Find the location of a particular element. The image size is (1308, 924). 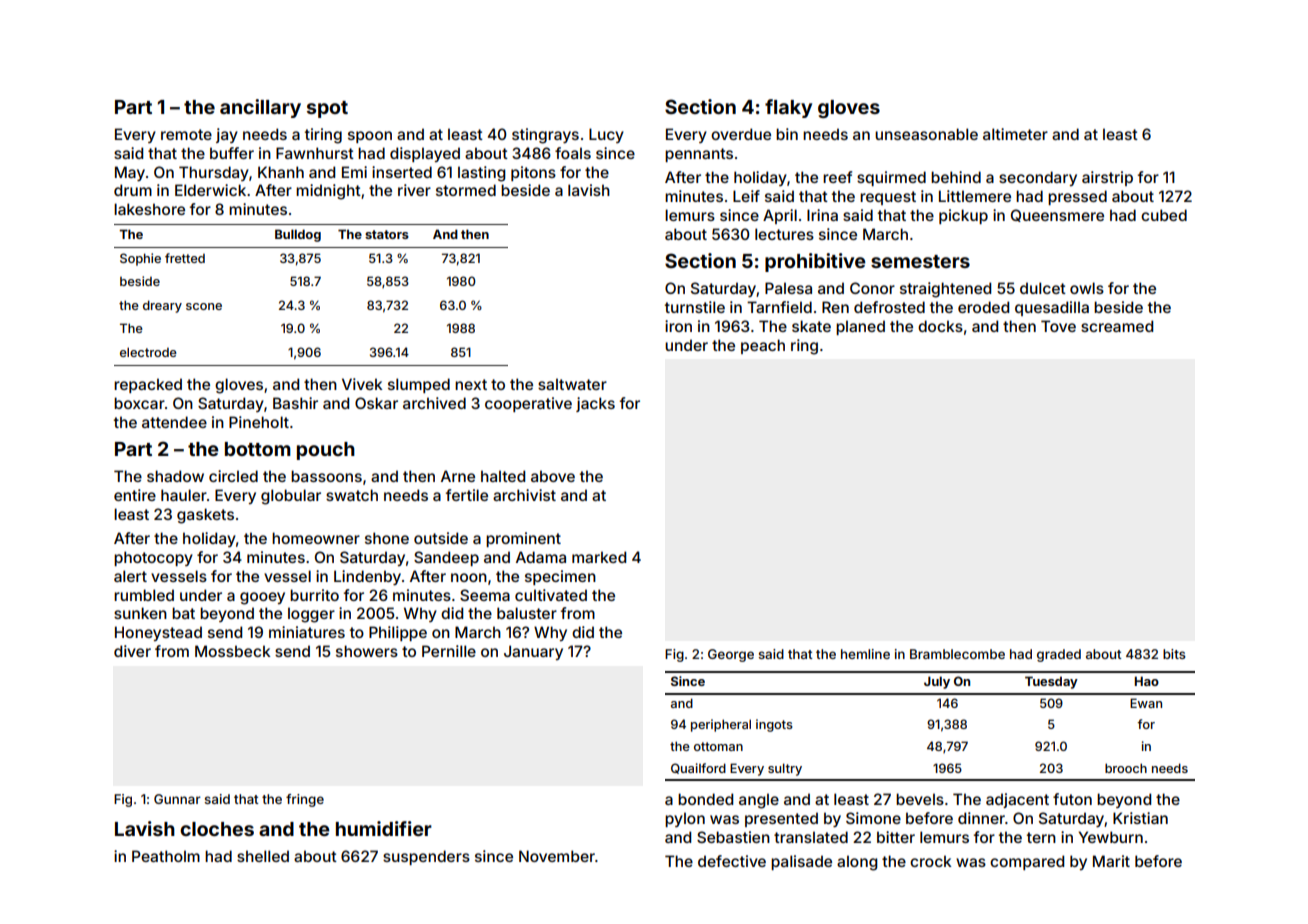

Quailford is located at coordinates (698, 768).
